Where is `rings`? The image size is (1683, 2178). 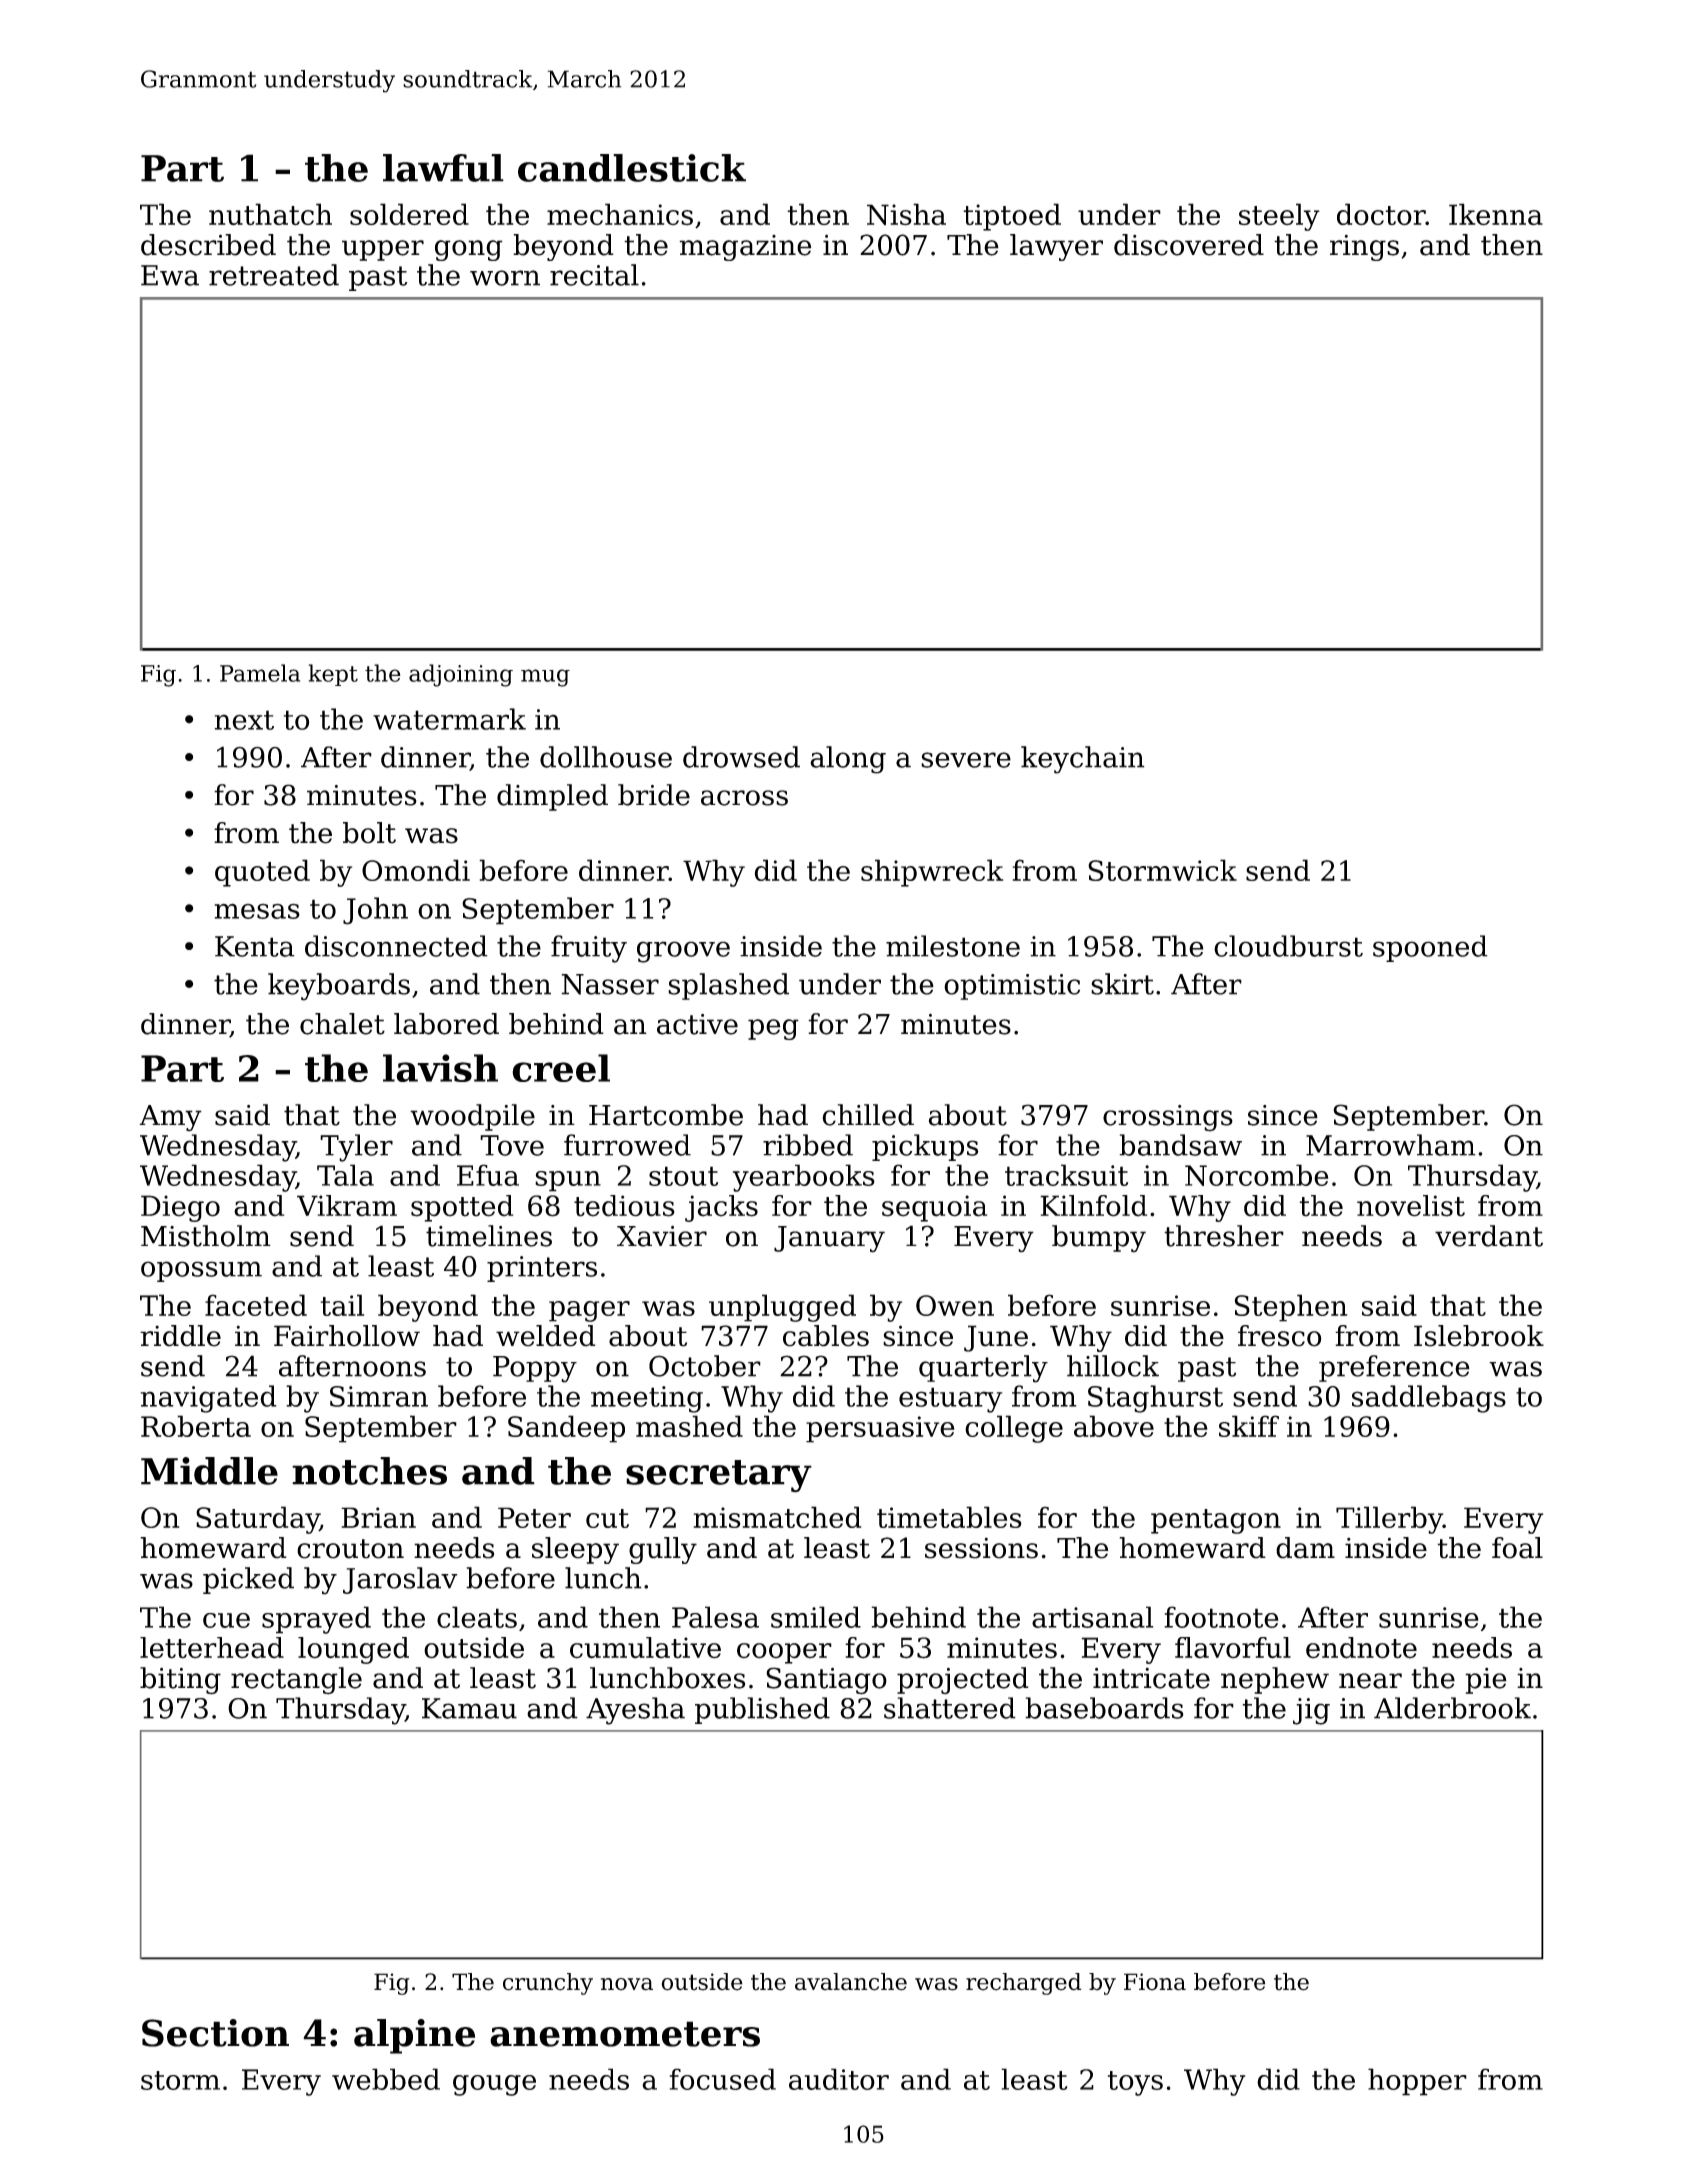
rings is located at coordinates (1364, 248).
